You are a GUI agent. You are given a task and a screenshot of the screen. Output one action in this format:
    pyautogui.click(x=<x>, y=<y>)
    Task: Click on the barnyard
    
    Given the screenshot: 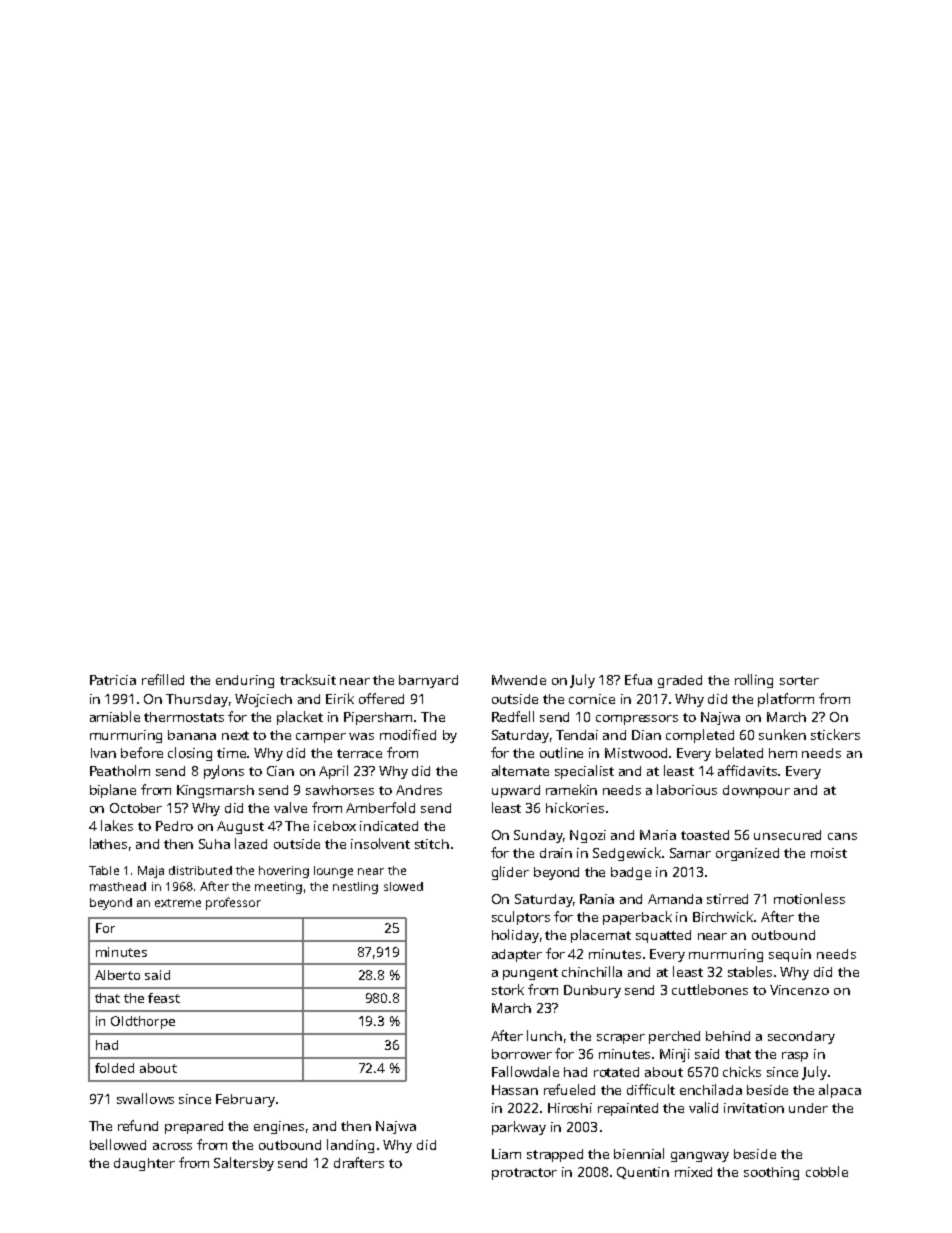 What is the action you would take?
    pyautogui.click(x=428, y=681)
